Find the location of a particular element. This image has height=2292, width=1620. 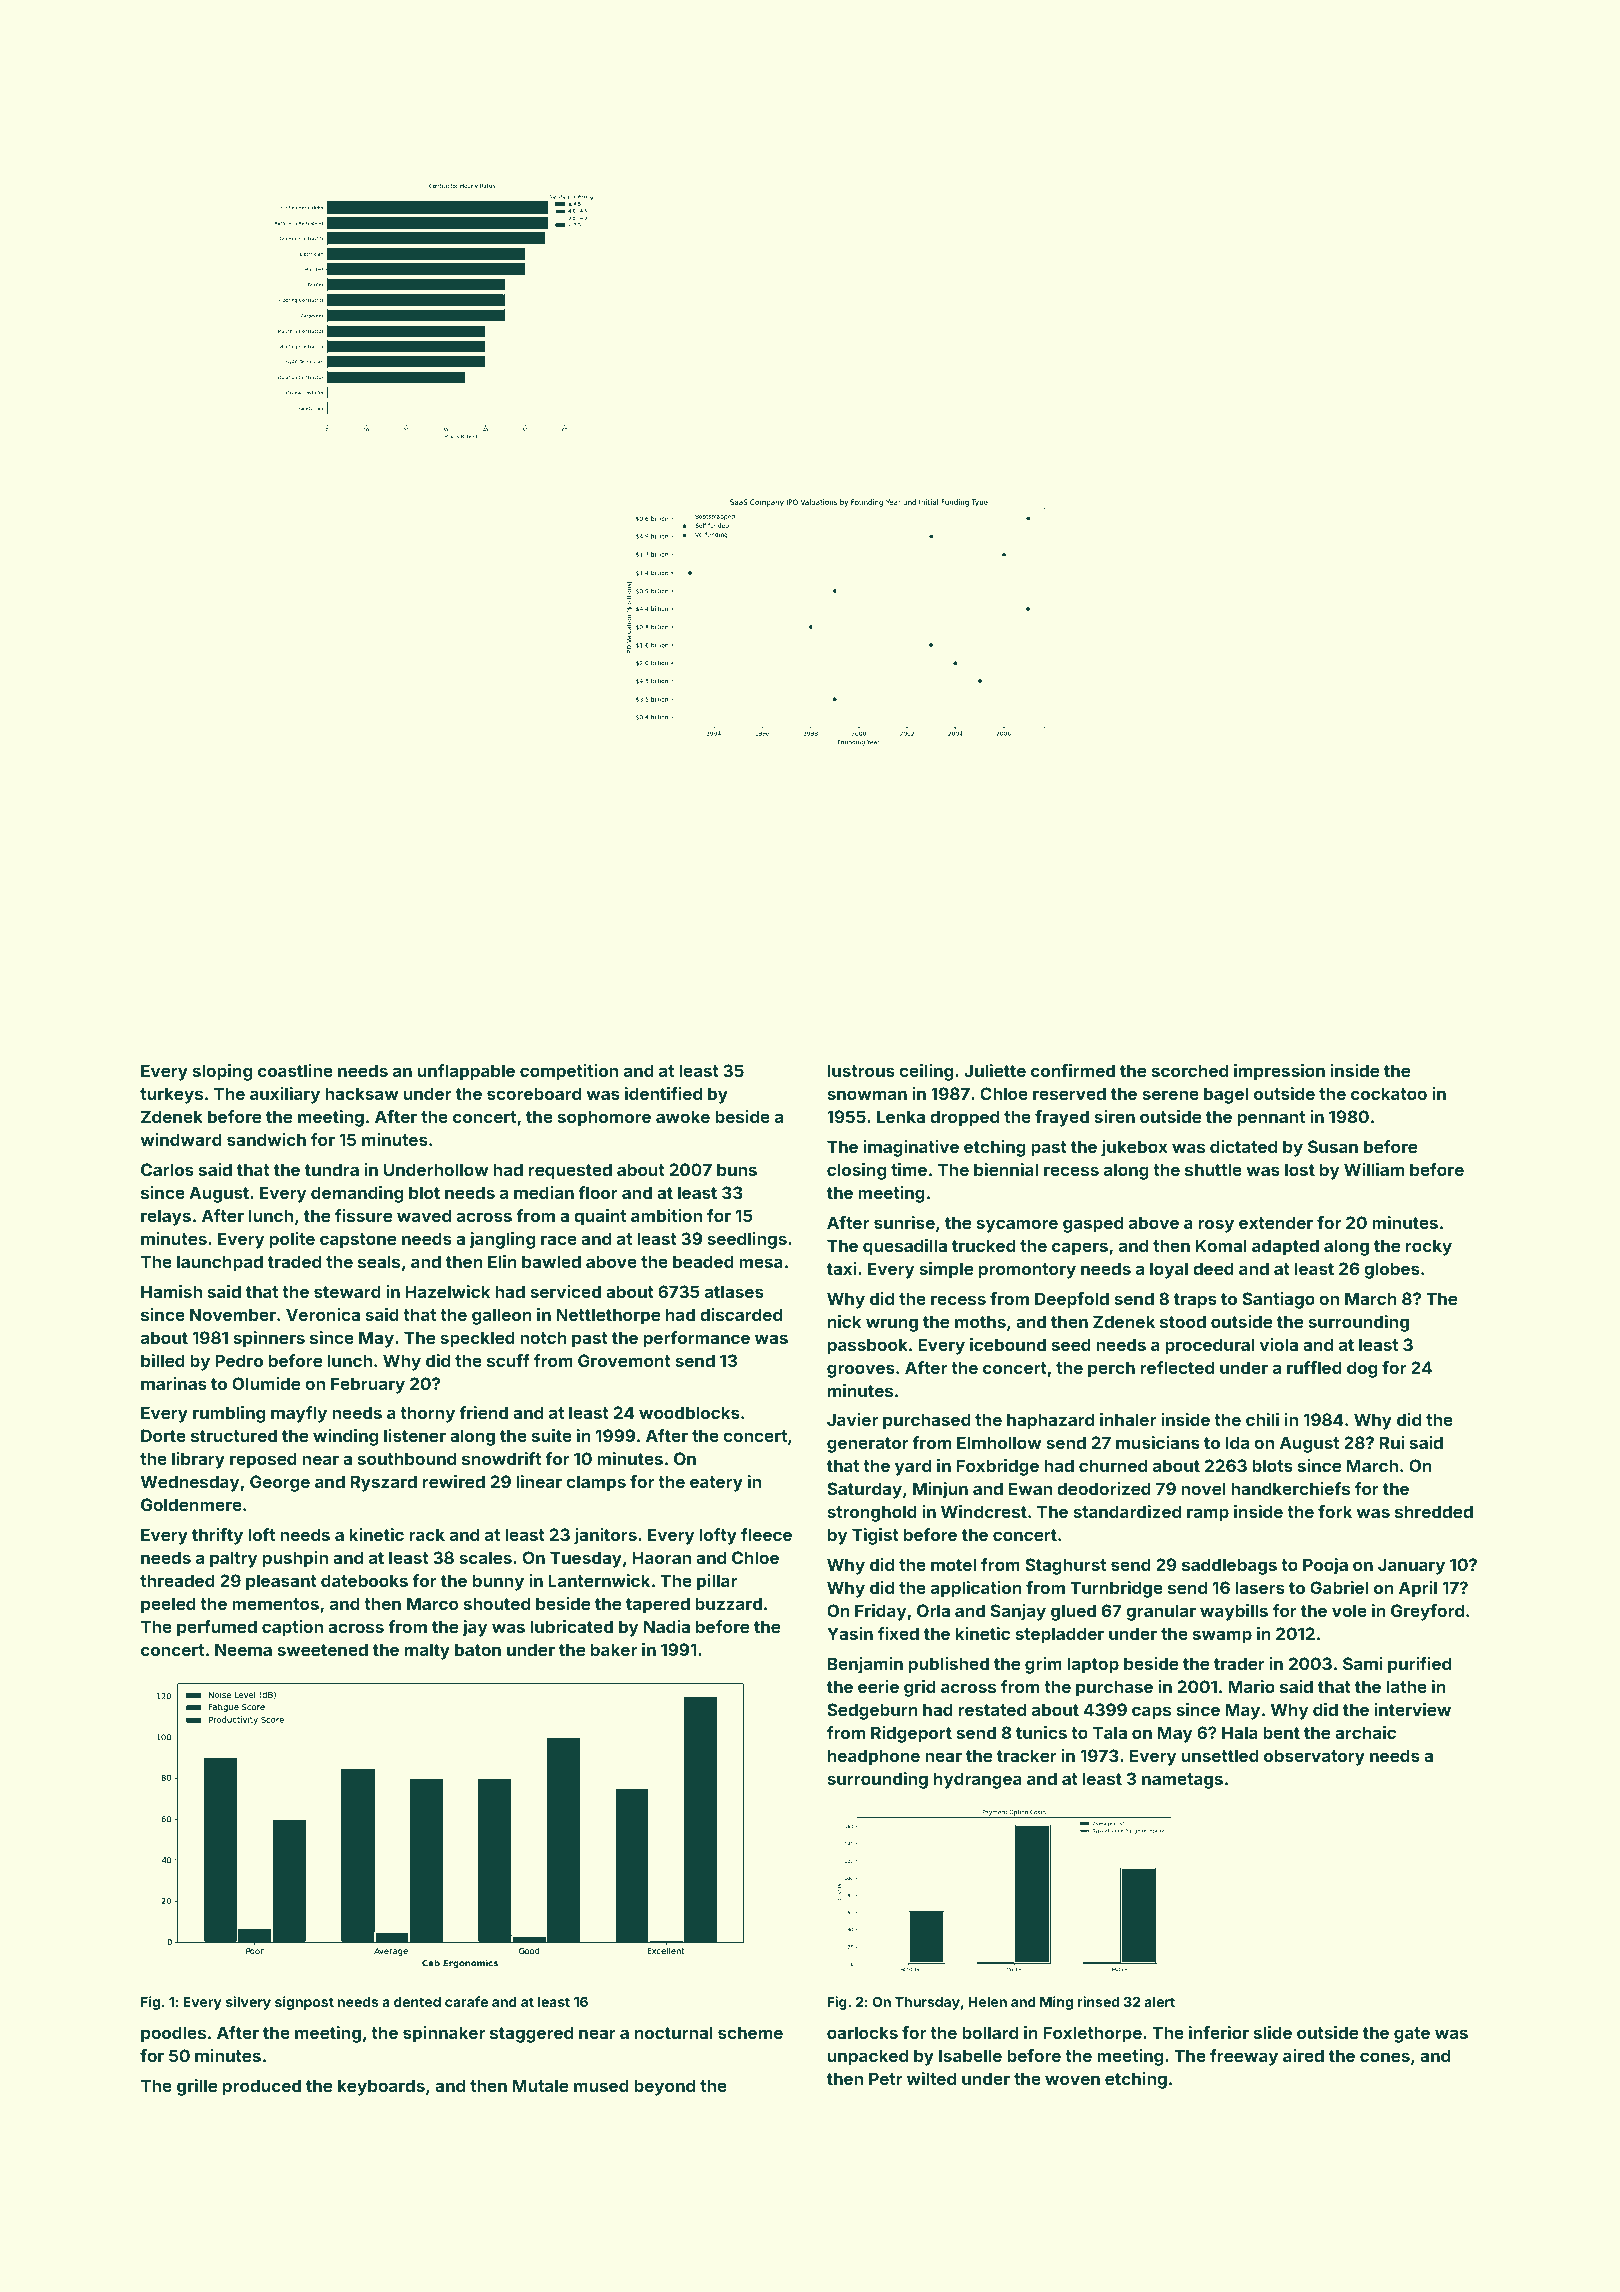

headphone is located at coordinates (874, 1757).
